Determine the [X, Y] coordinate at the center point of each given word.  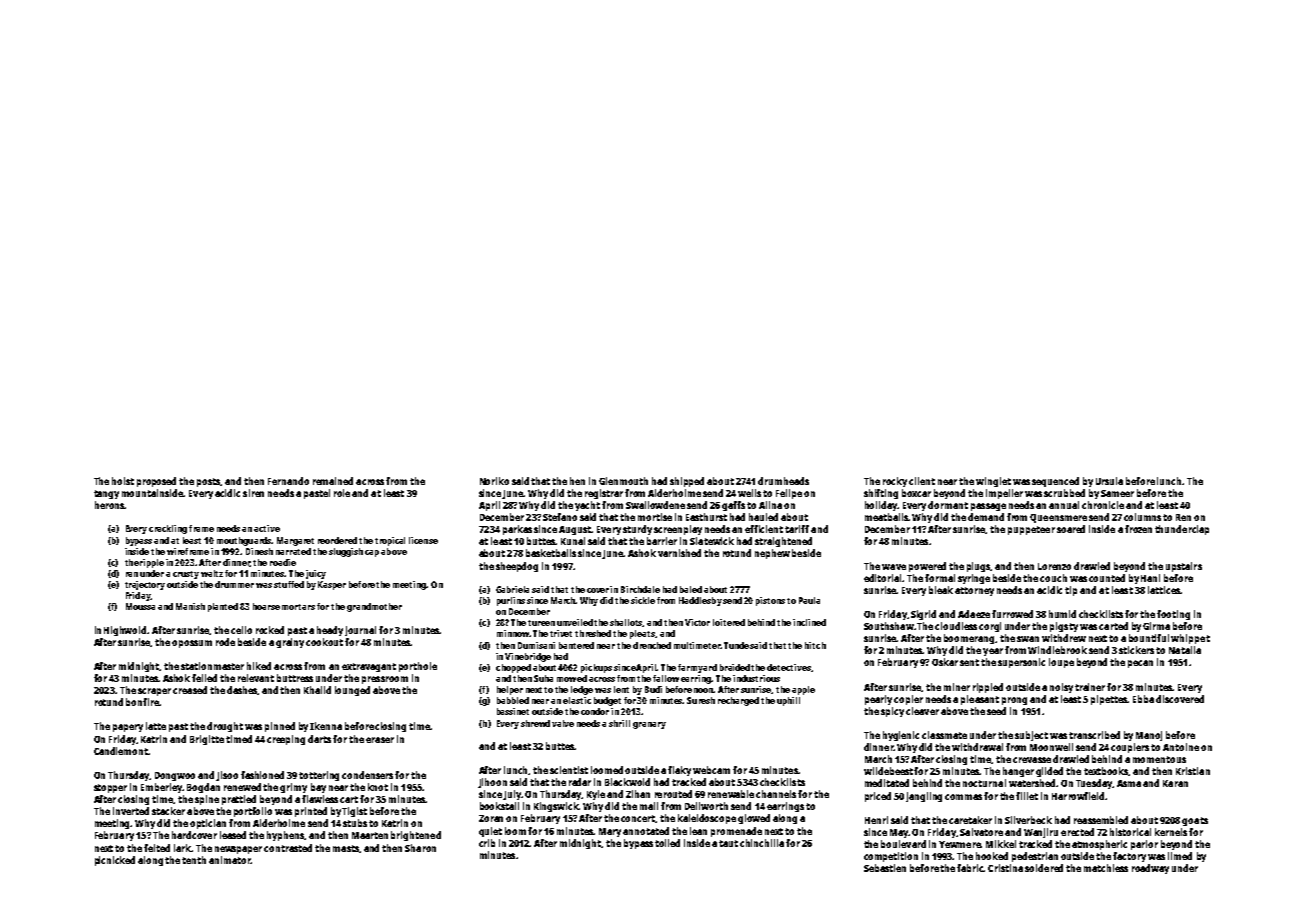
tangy [106, 494]
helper [510, 690]
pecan [1140, 664]
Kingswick [557, 807]
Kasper [332, 585]
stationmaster [212, 666]
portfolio [253, 812]
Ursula [1109, 481]
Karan [1175, 783]
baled [691, 589]
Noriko [494, 481]
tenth [194, 860]
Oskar [945, 662]
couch [1053, 578]
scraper [154, 692]
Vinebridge [528, 657]
